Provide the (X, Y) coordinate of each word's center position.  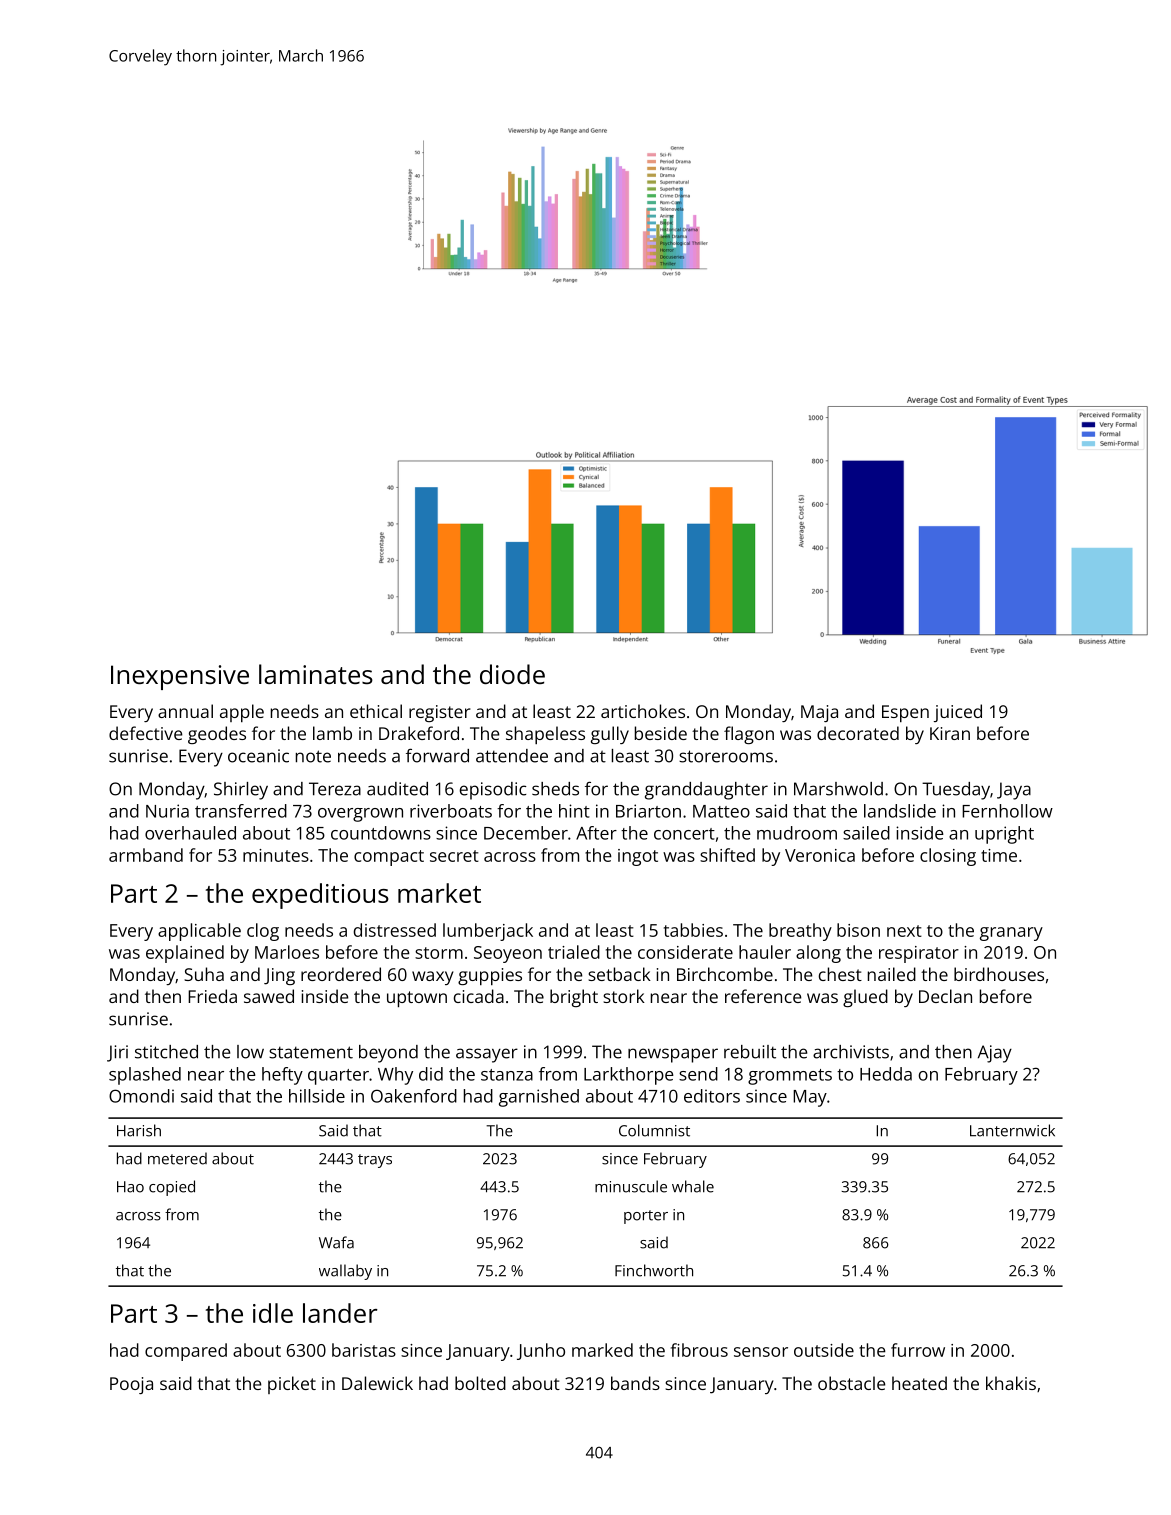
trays (375, 1161)
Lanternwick (1012, 1130)
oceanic (258, 756)
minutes (276, 855)
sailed (866, 833)
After (596, 833)
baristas (364, 1350)
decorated (858, 733)
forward (437, 755)
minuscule (631, 1186)
